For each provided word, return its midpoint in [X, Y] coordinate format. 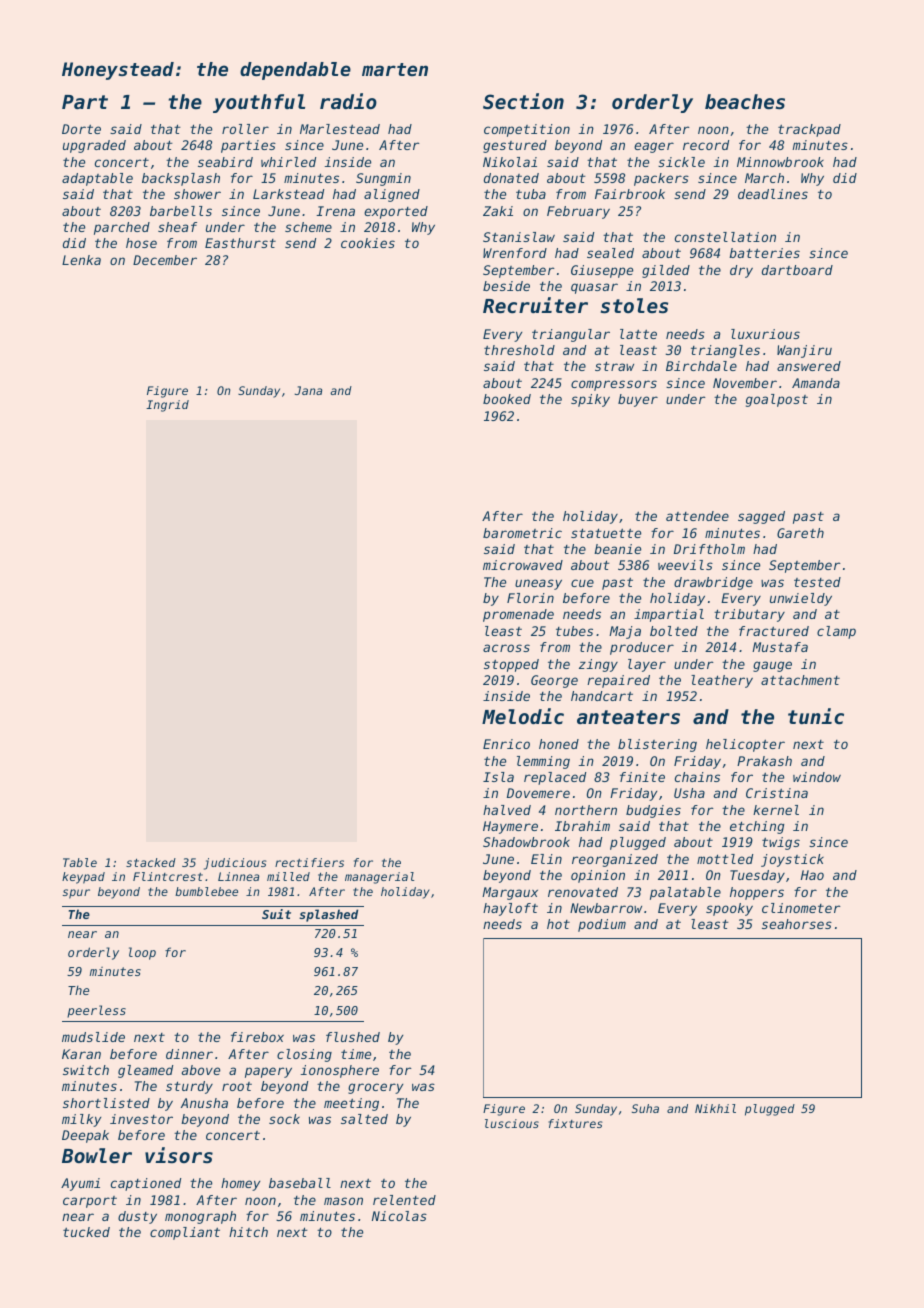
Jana [308, 390]
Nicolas [399, 1216]
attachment [800, 680]
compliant [185, 1233]
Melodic [523, 716]
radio [348, 101]
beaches [745, 102]
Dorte [81, 129]
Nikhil [715, 1108]
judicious [235, 864]
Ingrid [167, 406]
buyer [638, 400]
